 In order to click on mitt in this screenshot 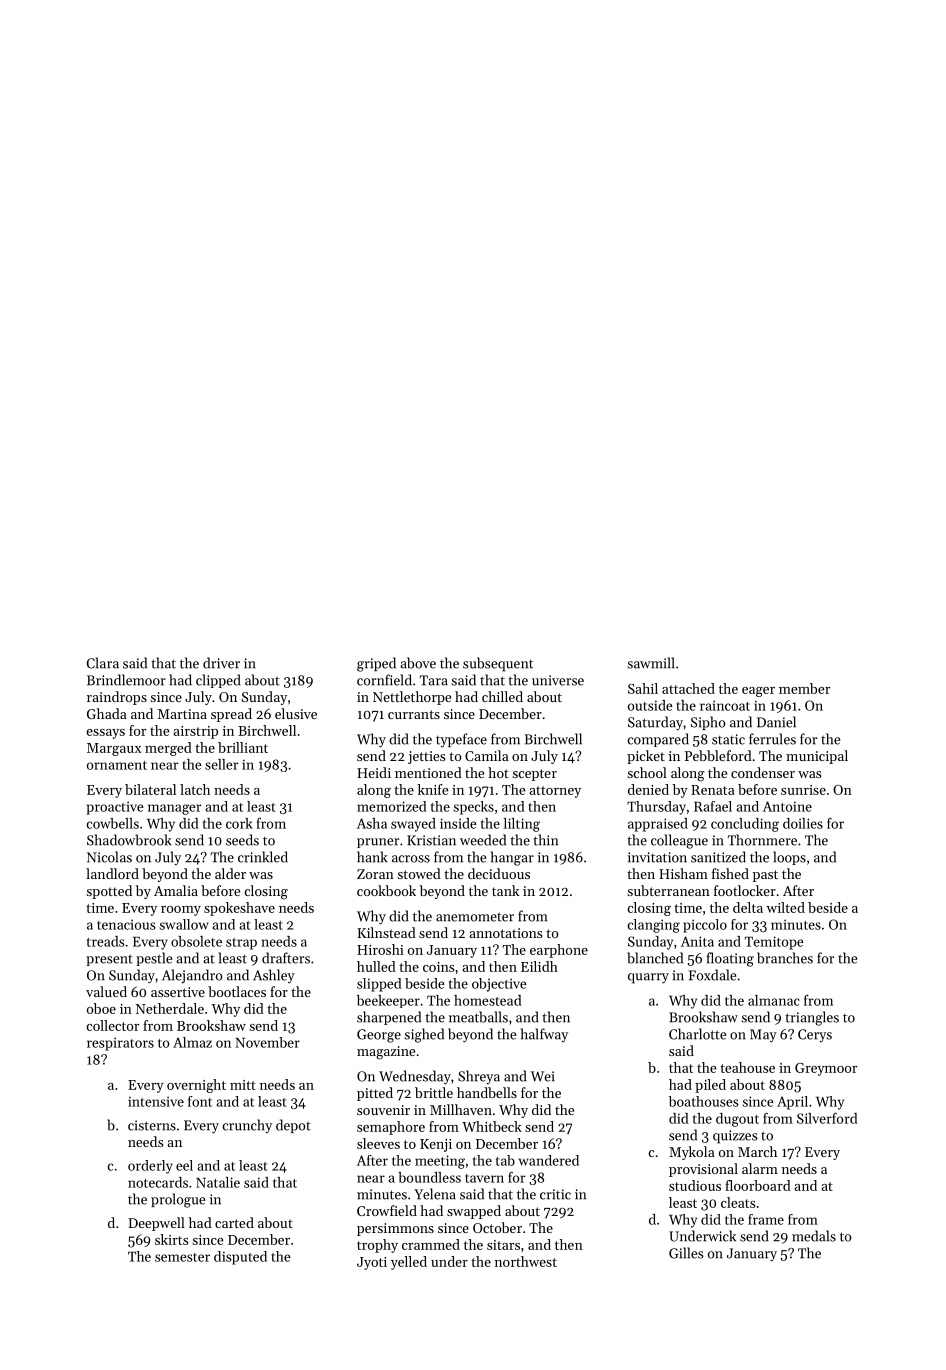, I will do `click(243, 1085)`.
